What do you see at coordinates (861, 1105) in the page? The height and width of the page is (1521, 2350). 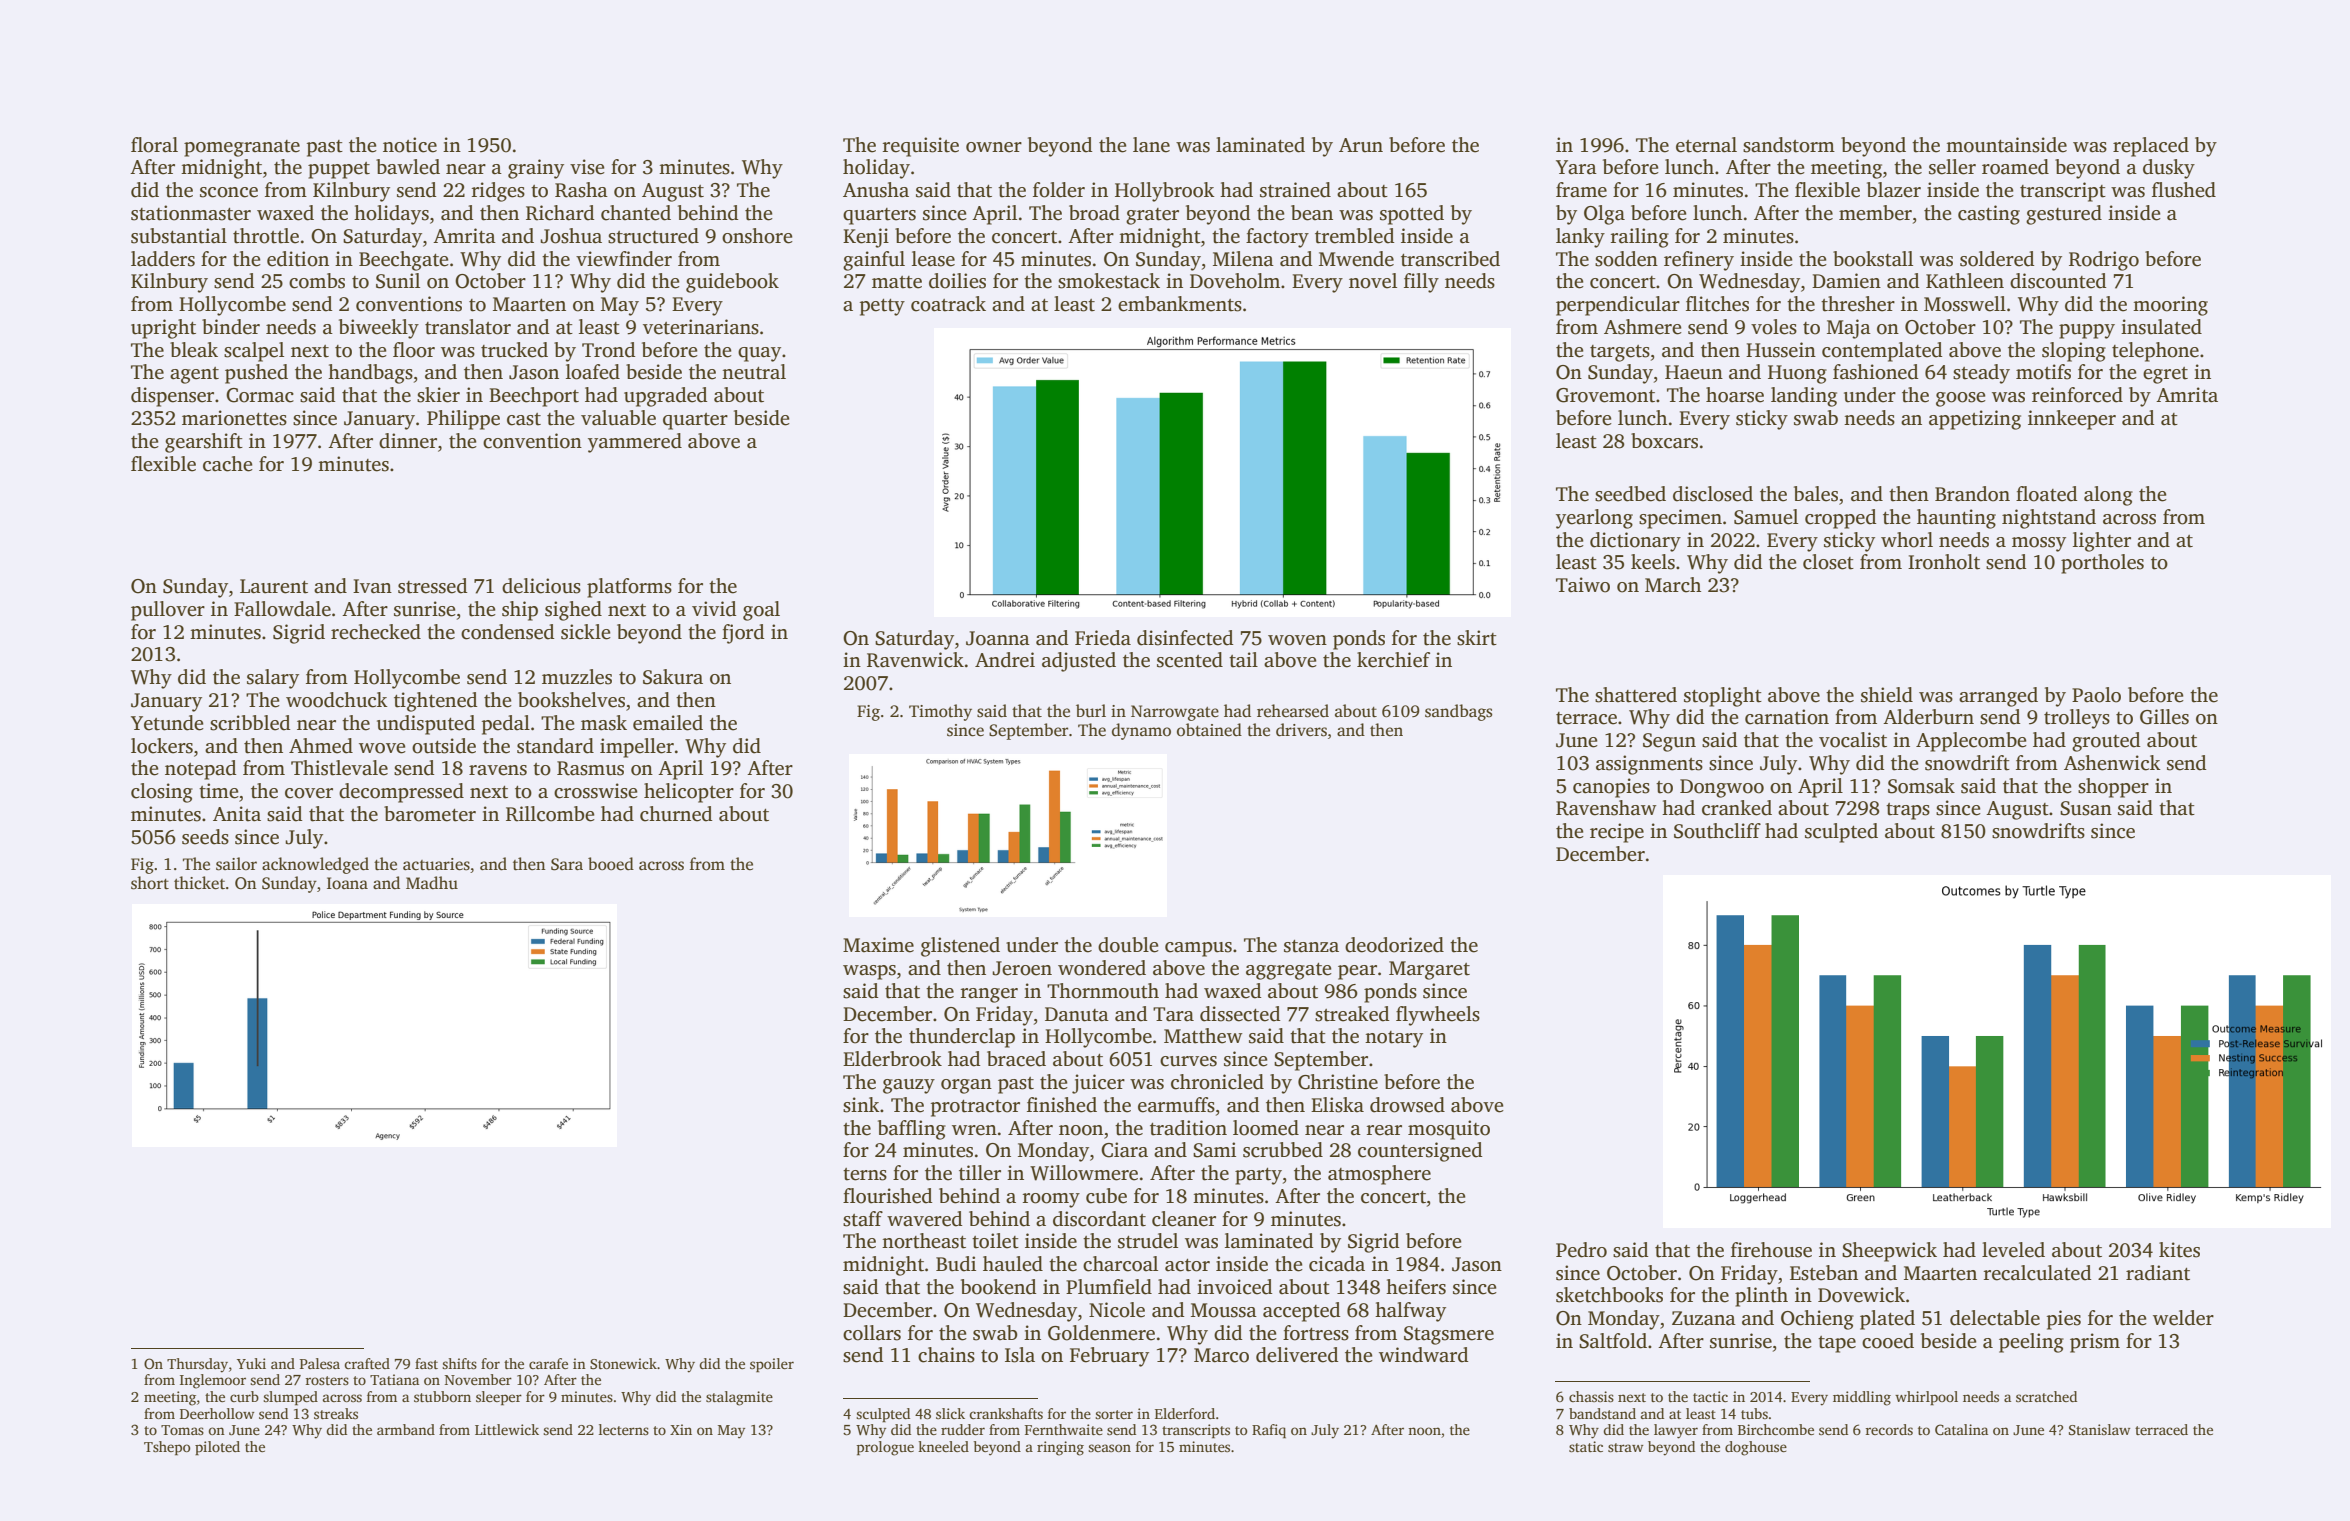 I see `sink` at bounding box center [861, 1105].
